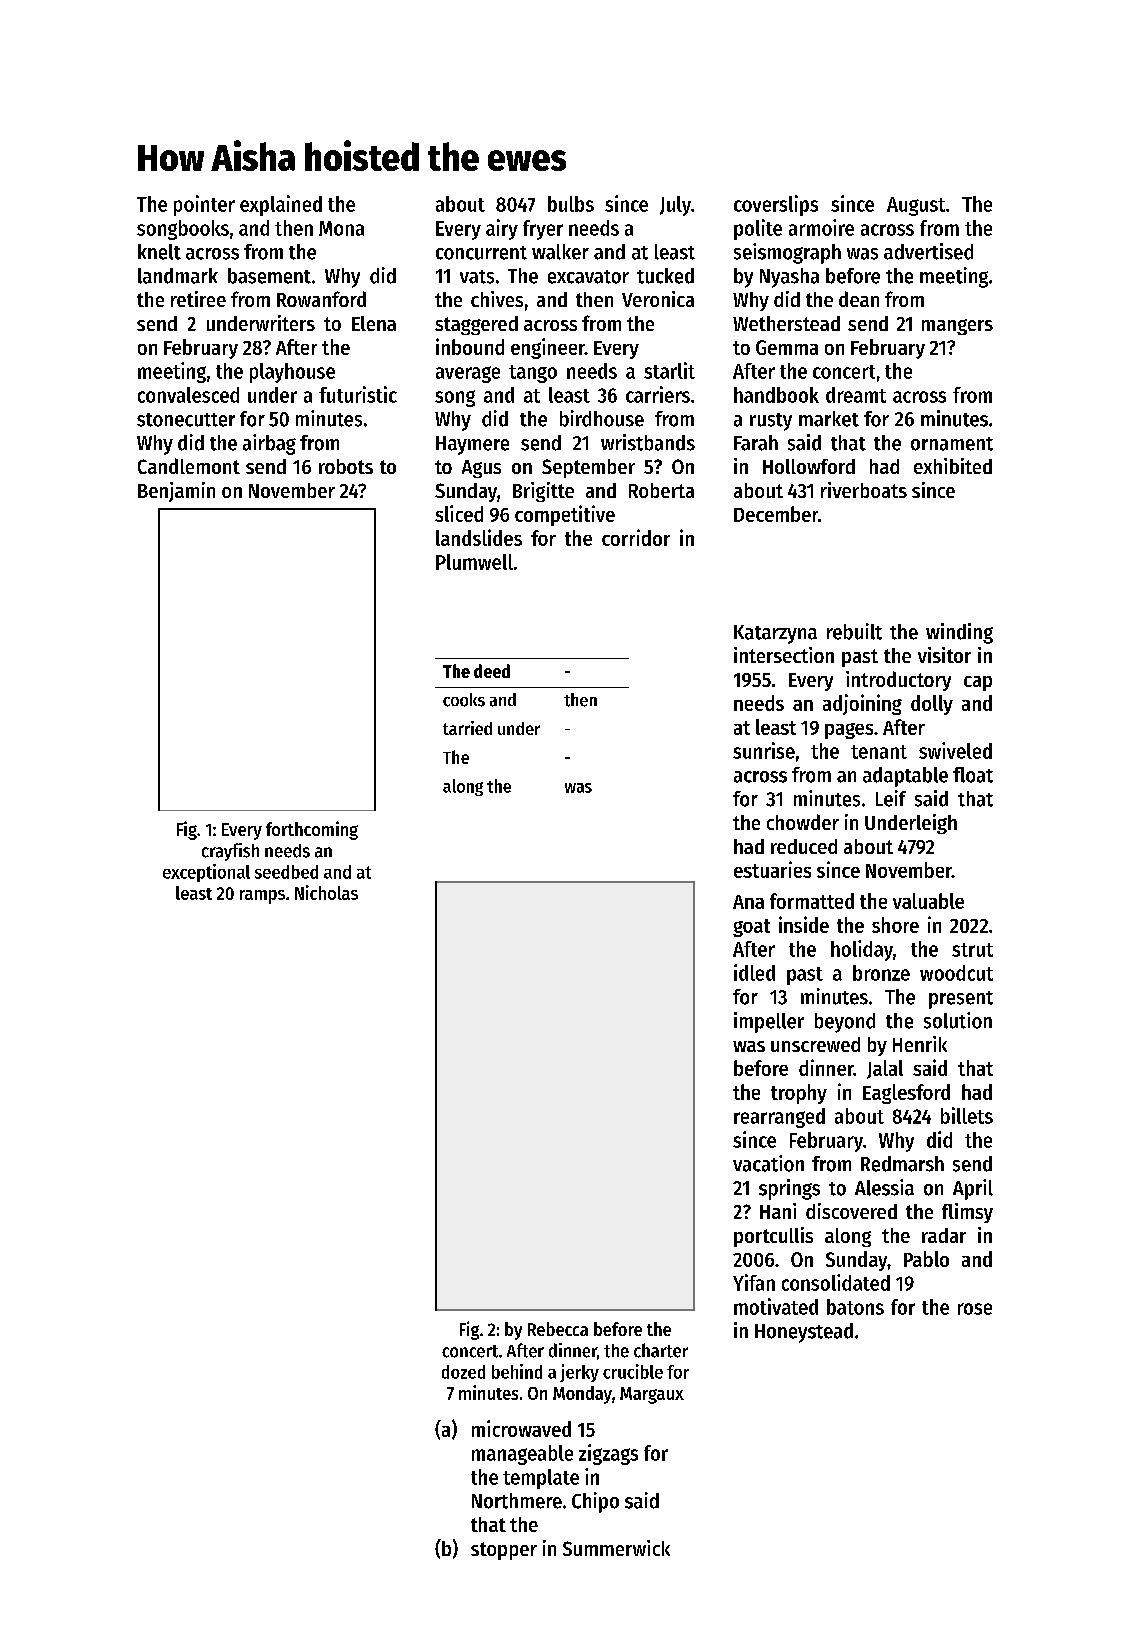 The width and height of the image is (1130, 1637). Describe the element at coordinates (928, 901) in the image. I see `valuable` at that location.
